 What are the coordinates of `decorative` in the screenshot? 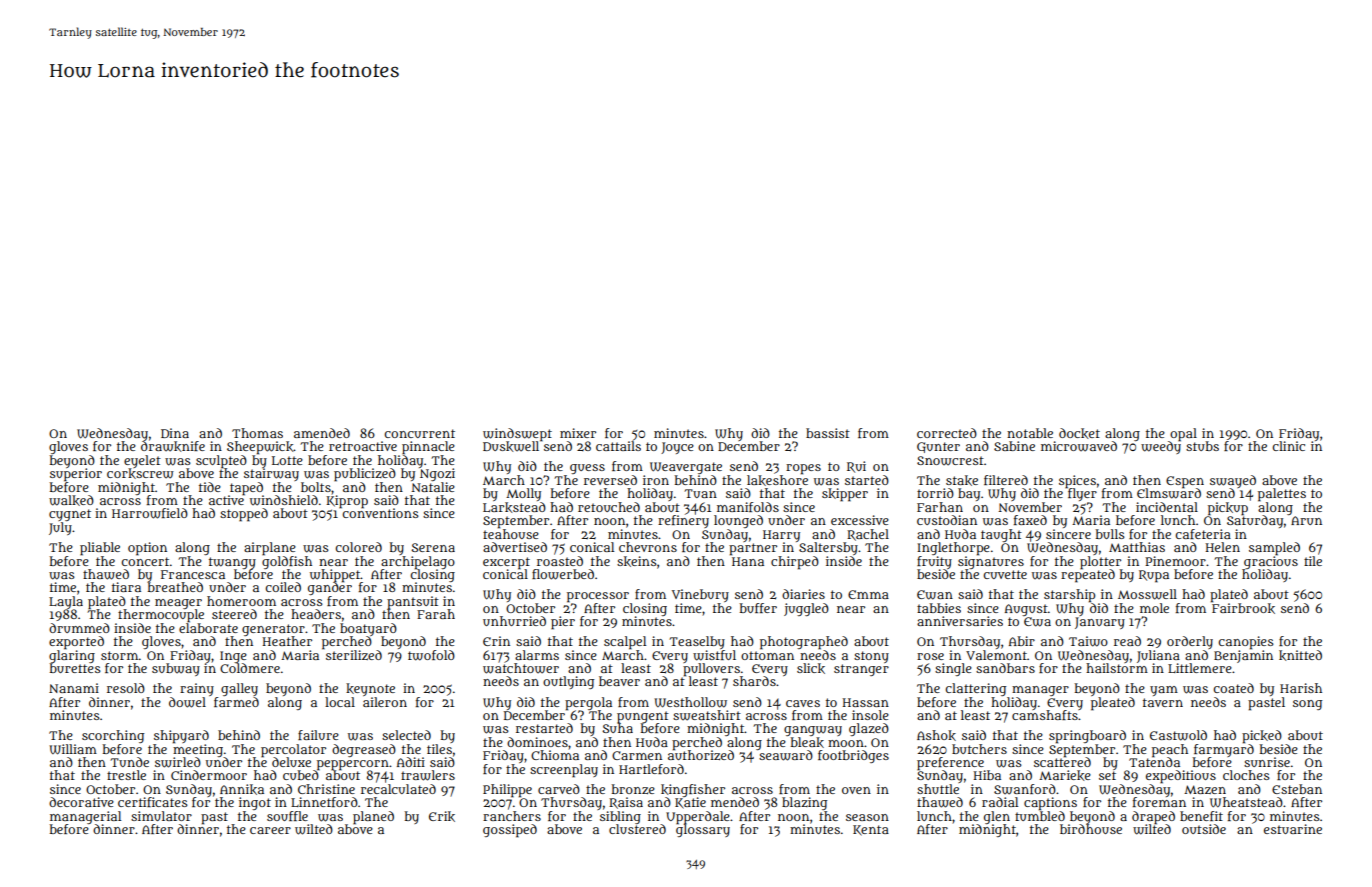 It's located at (81, 802).
